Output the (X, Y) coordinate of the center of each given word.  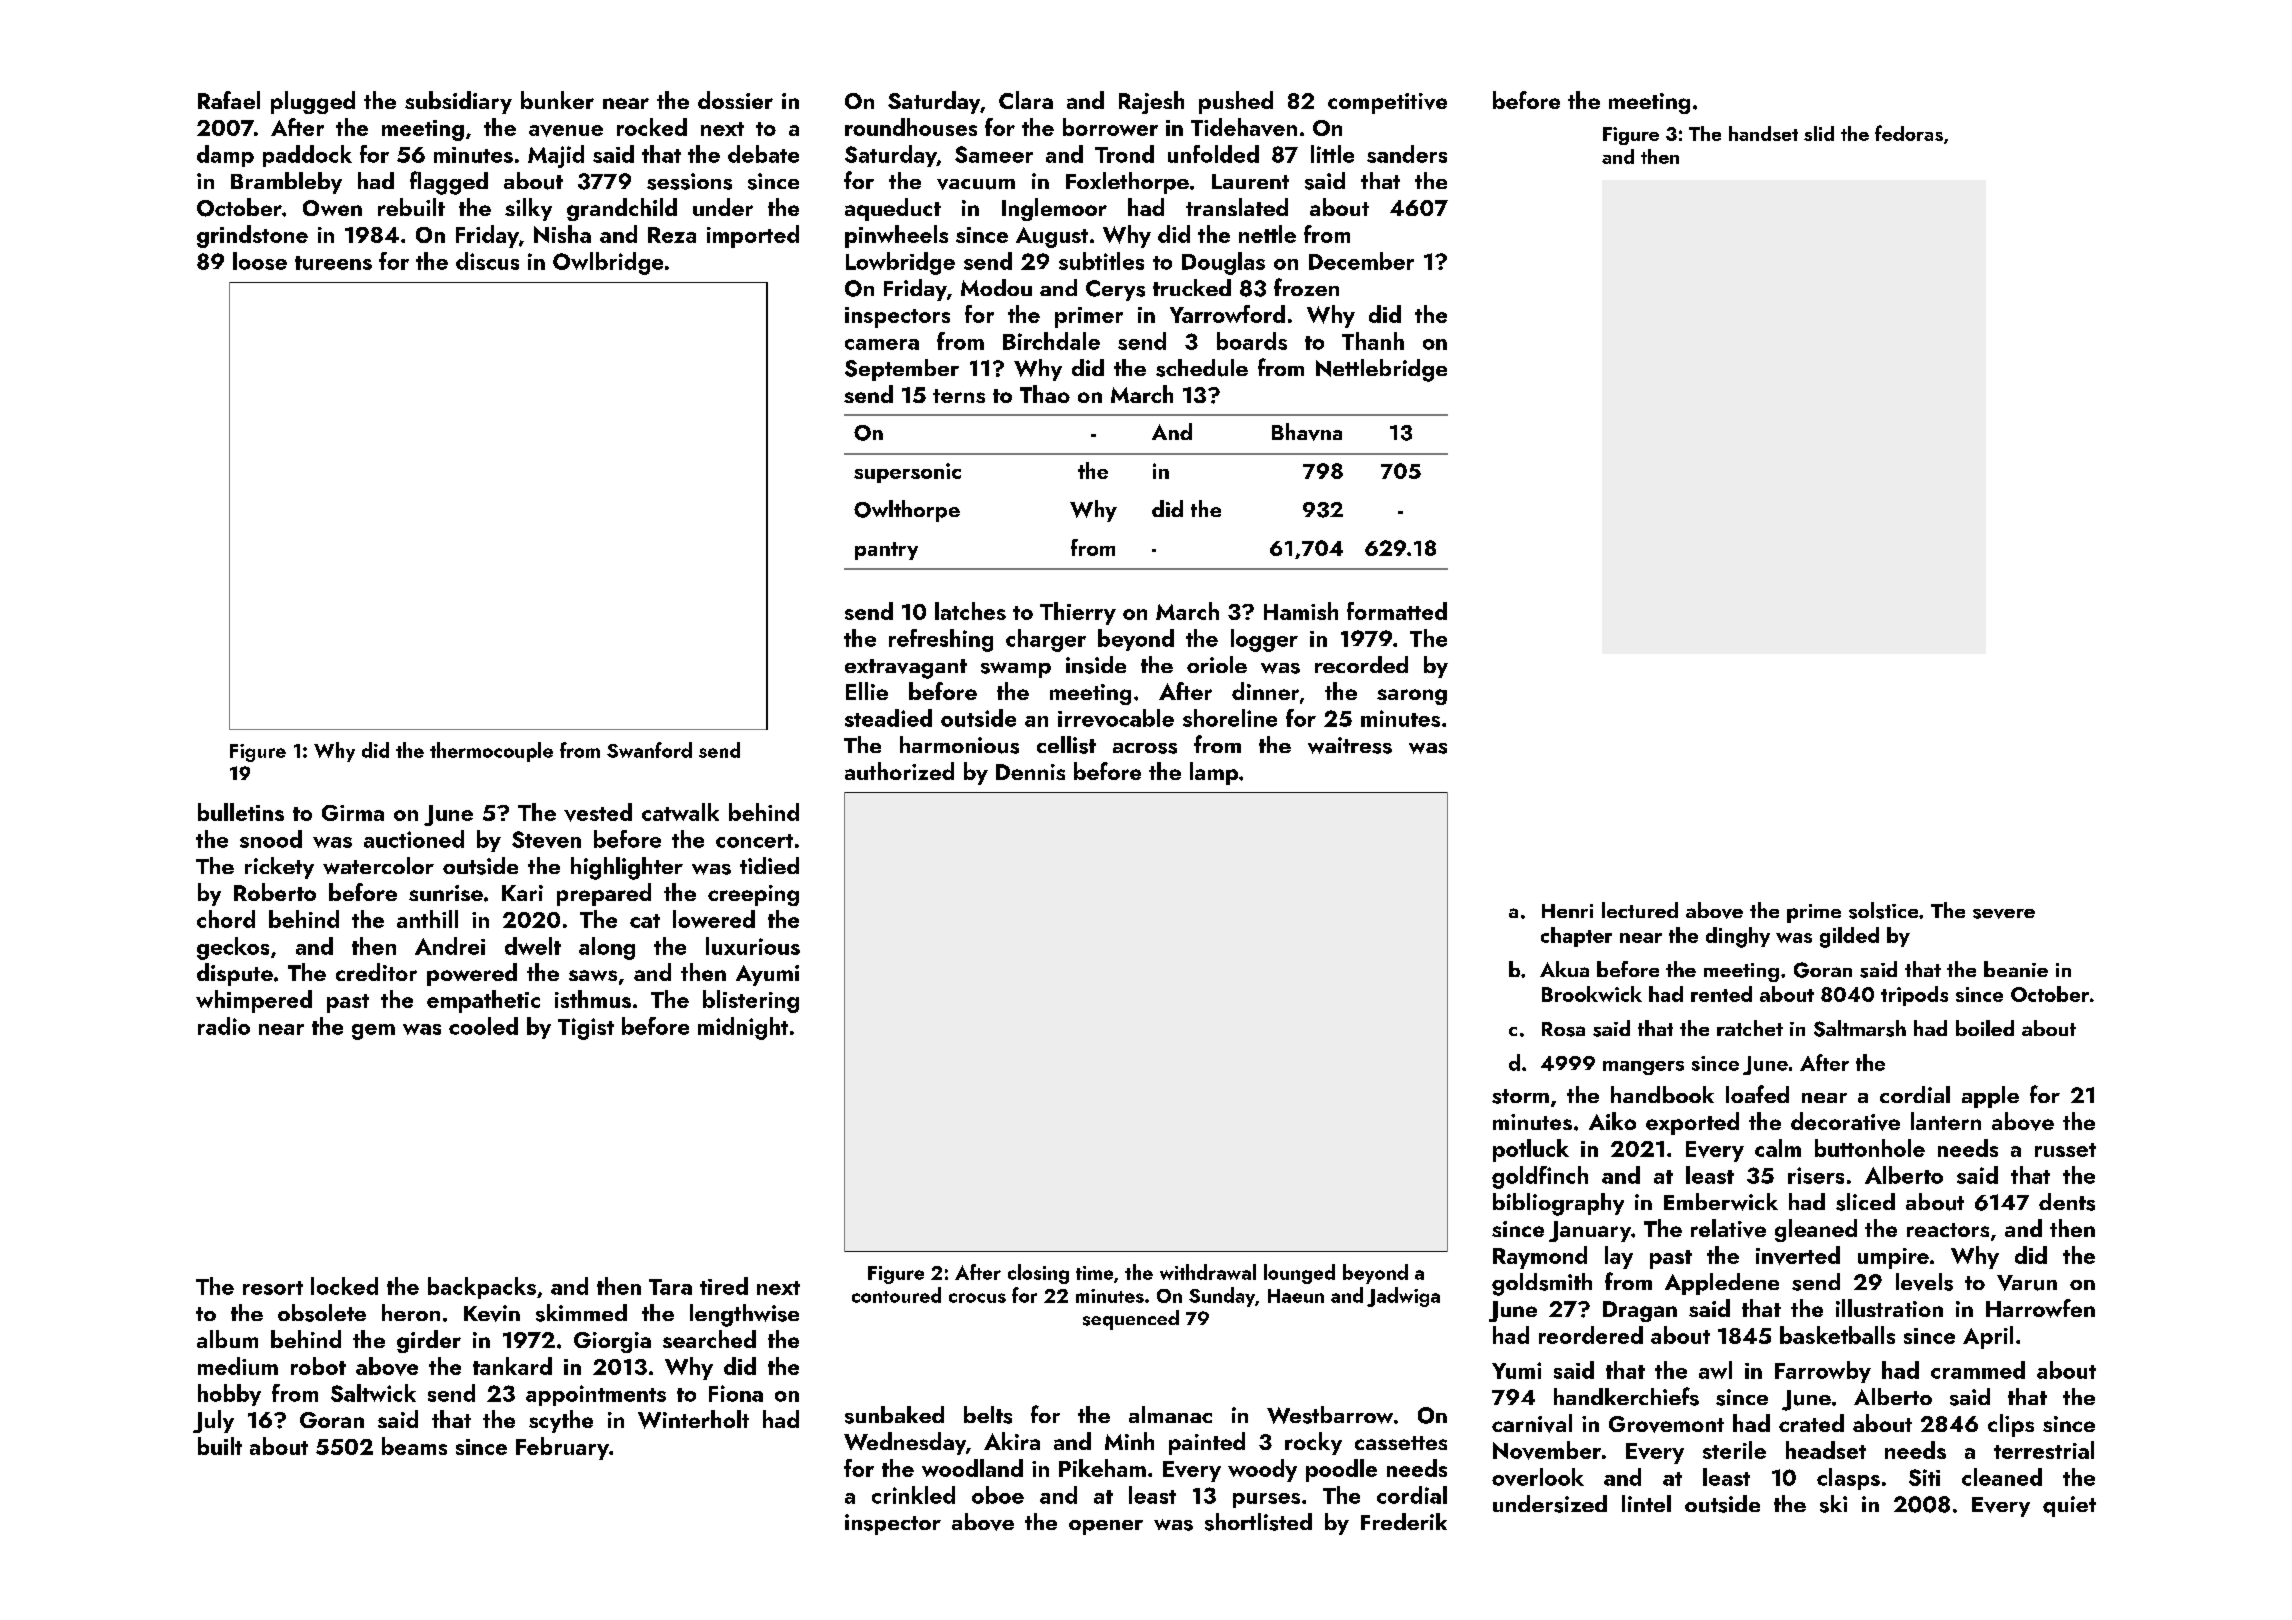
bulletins (241, 812)
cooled (483, 1026)
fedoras (1909, 133)
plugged (313, 102)
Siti (1924, 1477)
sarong (1412, 697)
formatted (1397, 611)
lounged (1299, 1274)
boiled (1985, 1028)
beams (414, 1446)
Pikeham (1102, 1468)
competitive (1387, 103)
